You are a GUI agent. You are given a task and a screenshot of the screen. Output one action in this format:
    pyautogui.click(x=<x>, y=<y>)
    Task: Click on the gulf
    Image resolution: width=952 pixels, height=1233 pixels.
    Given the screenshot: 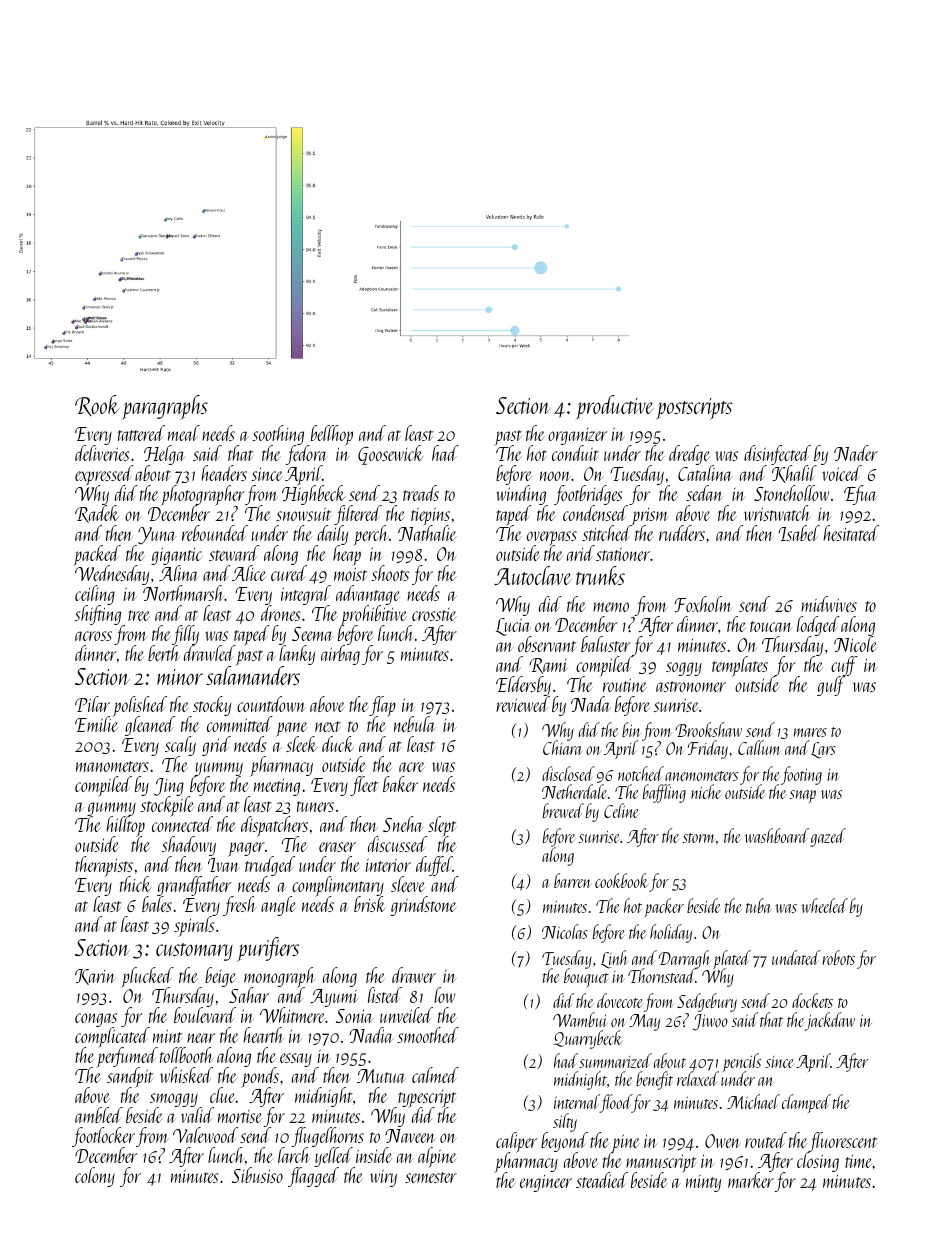 What is the action you would take?
    pyautogui.click(x=831, y=686)
